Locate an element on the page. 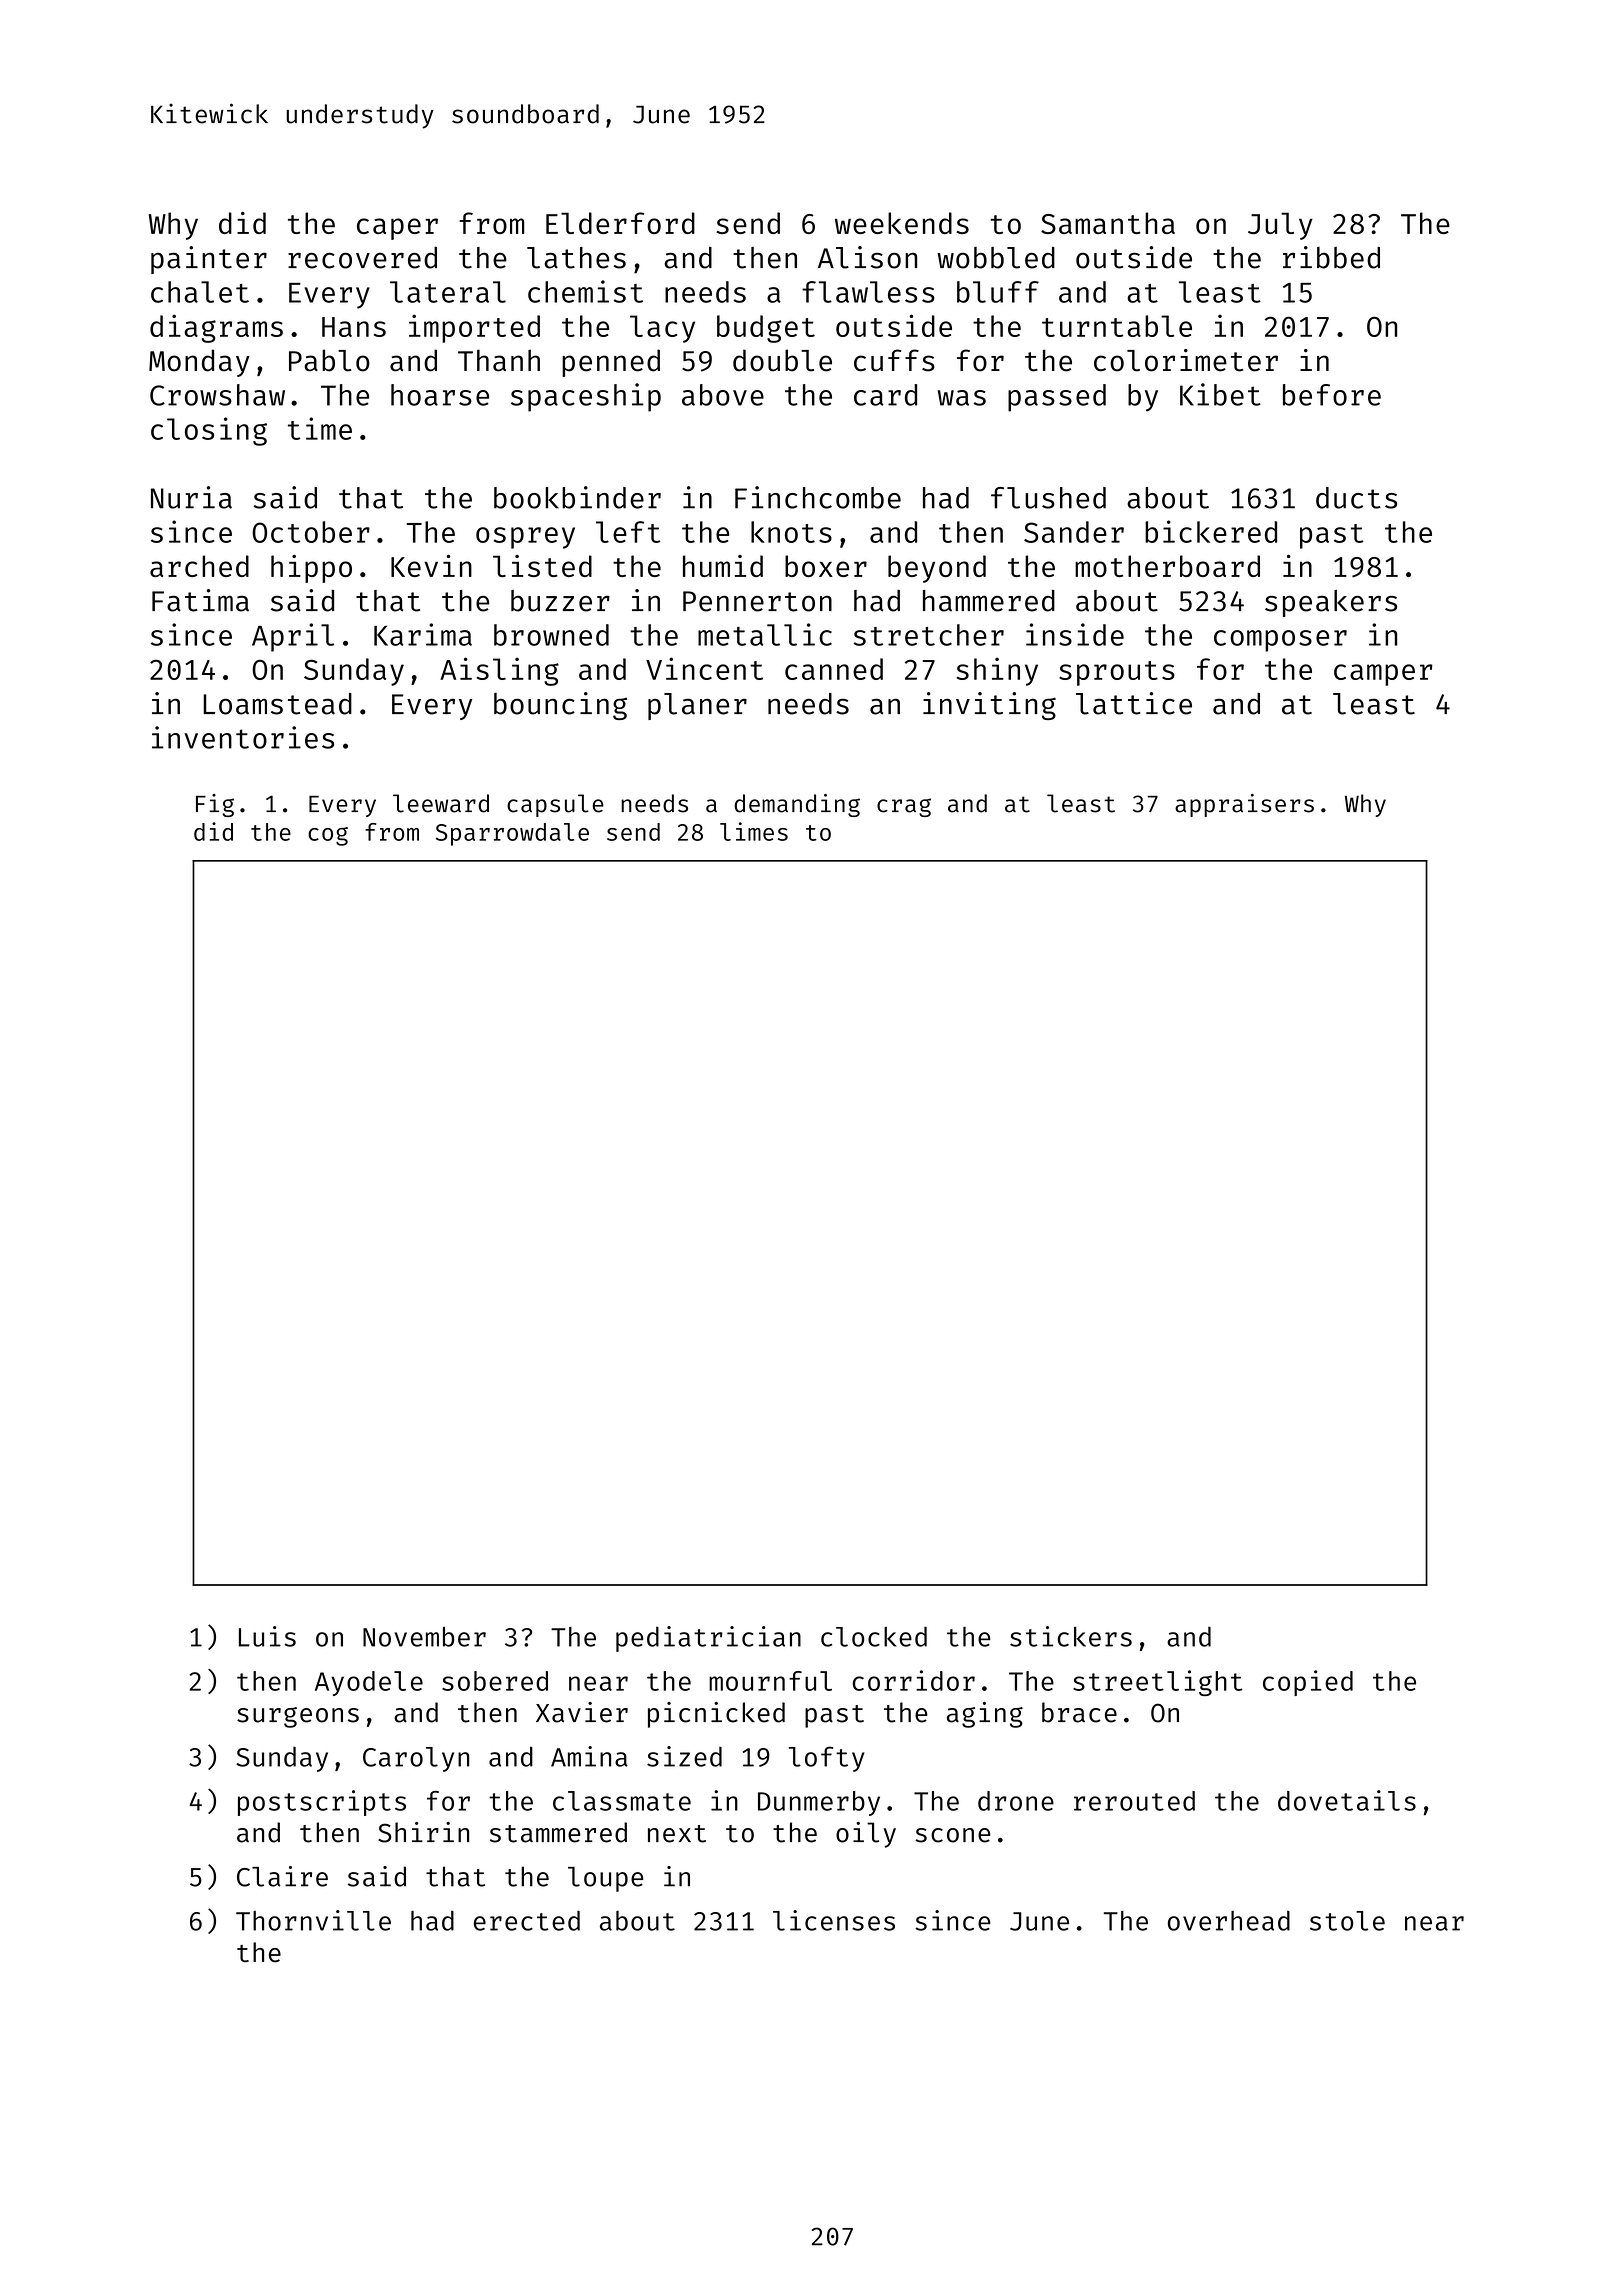 The image size is (1620, 2292). July is located at coordinates (1280, 226).
